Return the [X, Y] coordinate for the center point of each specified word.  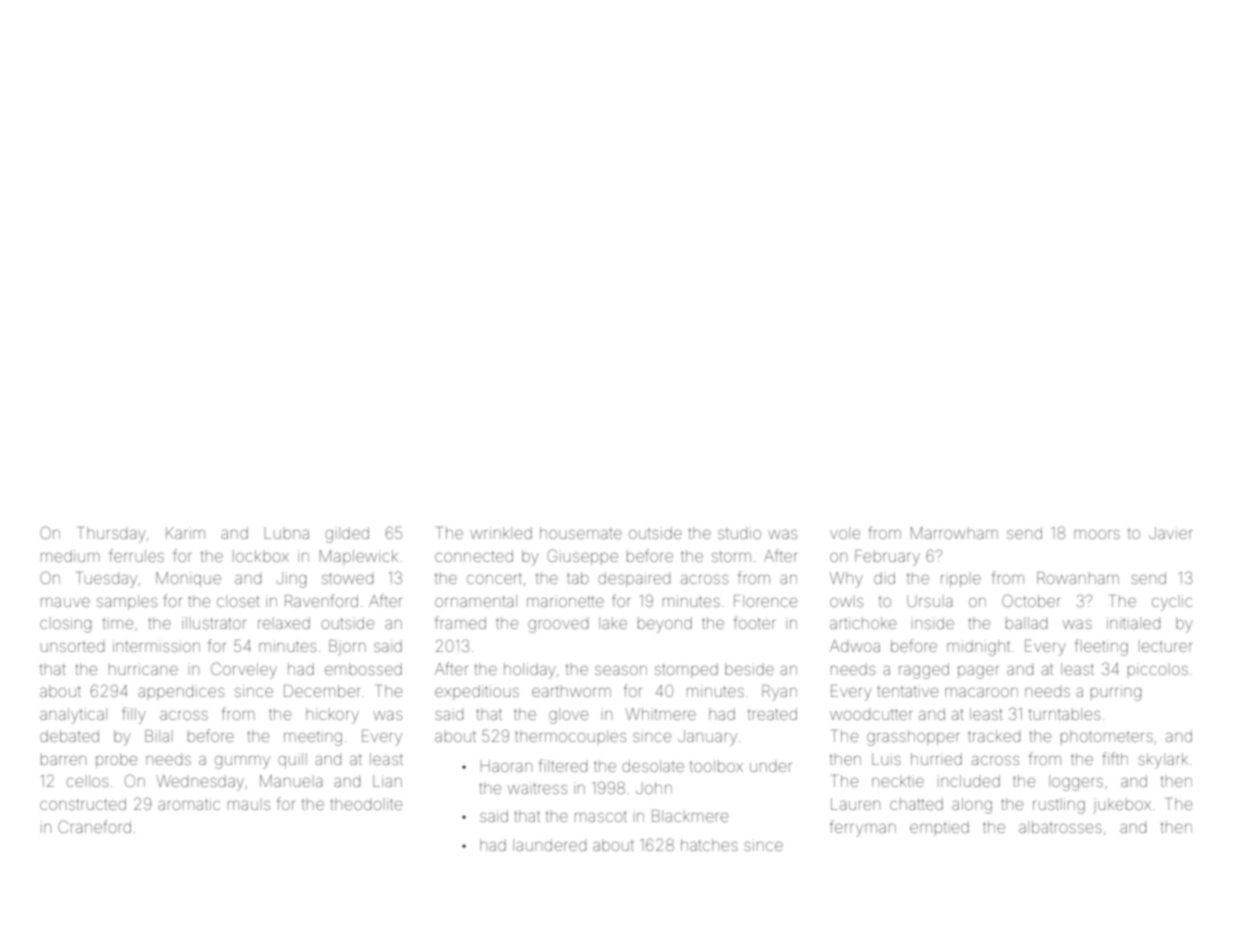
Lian [387, 781]
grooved [558, 626]
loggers [1076, 783]
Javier [1170, 533]
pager [978, 672]
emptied [939, 828]
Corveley [244, 670]
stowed [347, 578]
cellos [87, 781]
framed [460, 622]
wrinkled [501, 533]
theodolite [366, 804]
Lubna [287, 533]
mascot [601, 817]
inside [933, 623]
